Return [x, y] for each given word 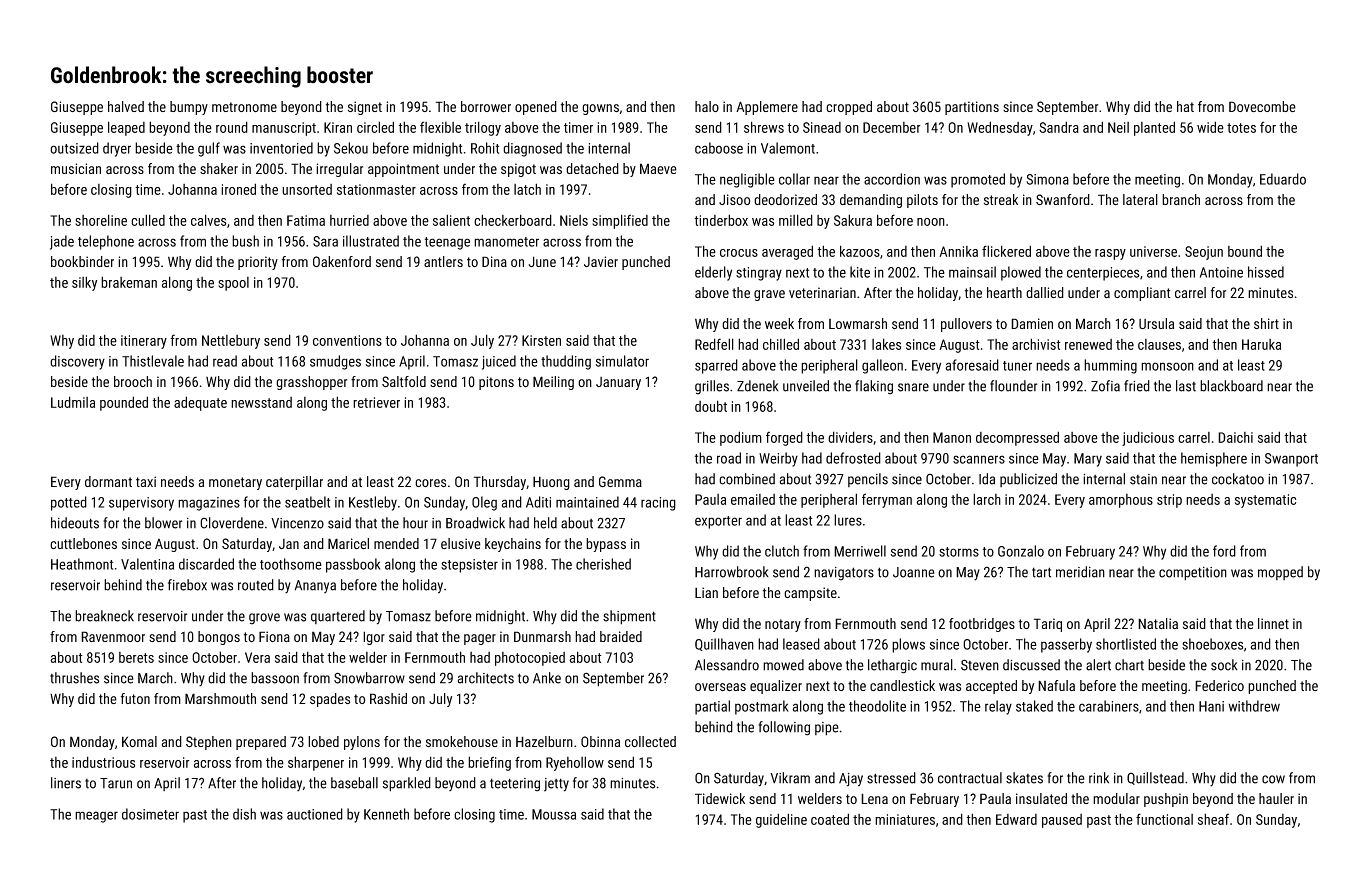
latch [527, 189]
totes [1241, 128]
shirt [1266, 323]
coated [830, 819]
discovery [77, 362]
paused [1062, 821]
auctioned [315, 814]
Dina [494, 261]
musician [76, 168]
